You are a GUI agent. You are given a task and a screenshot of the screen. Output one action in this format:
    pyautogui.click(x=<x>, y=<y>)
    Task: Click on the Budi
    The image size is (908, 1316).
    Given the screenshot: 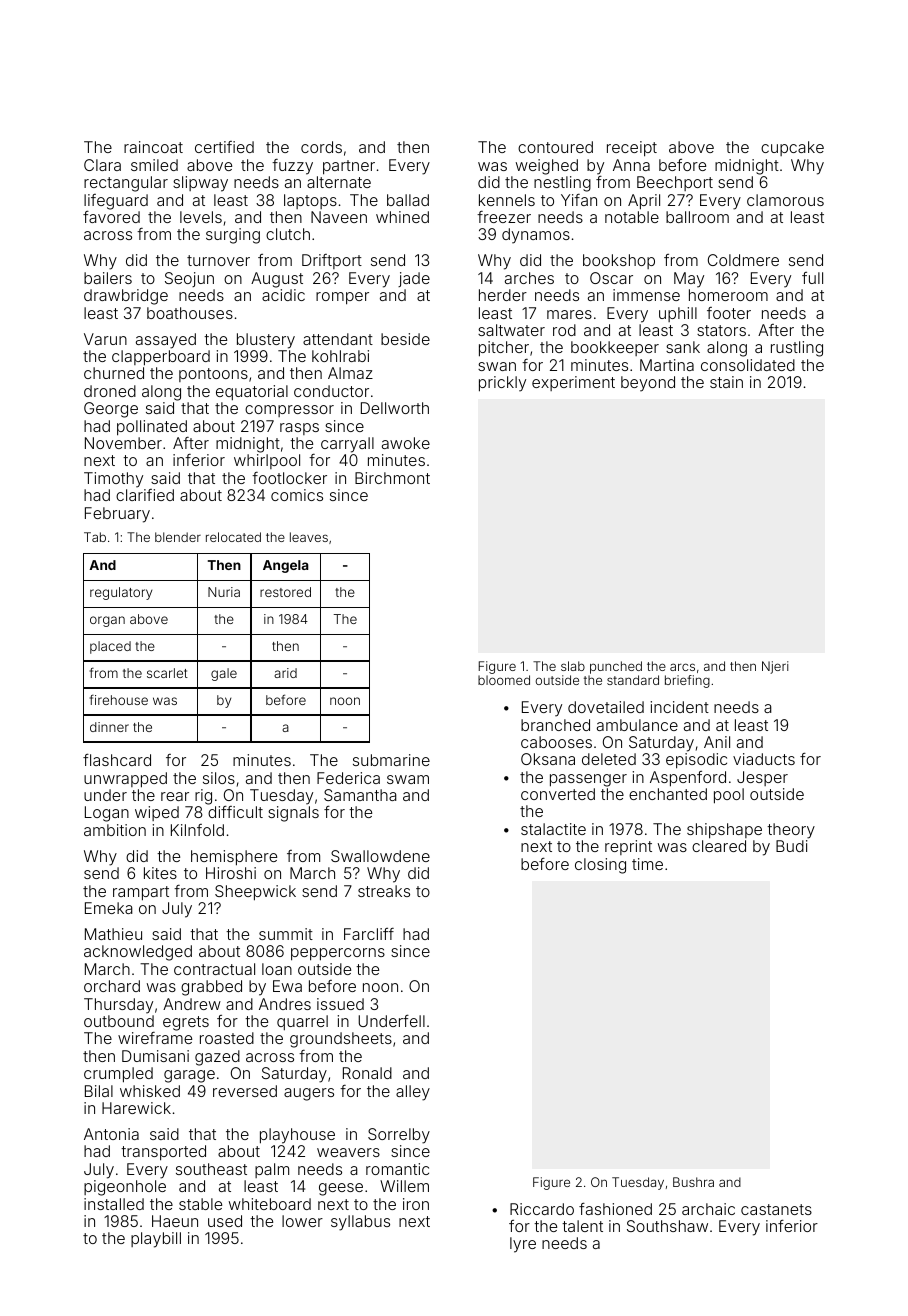 What is the action you would take?
    pyautogui.click(x=792, y=846)
